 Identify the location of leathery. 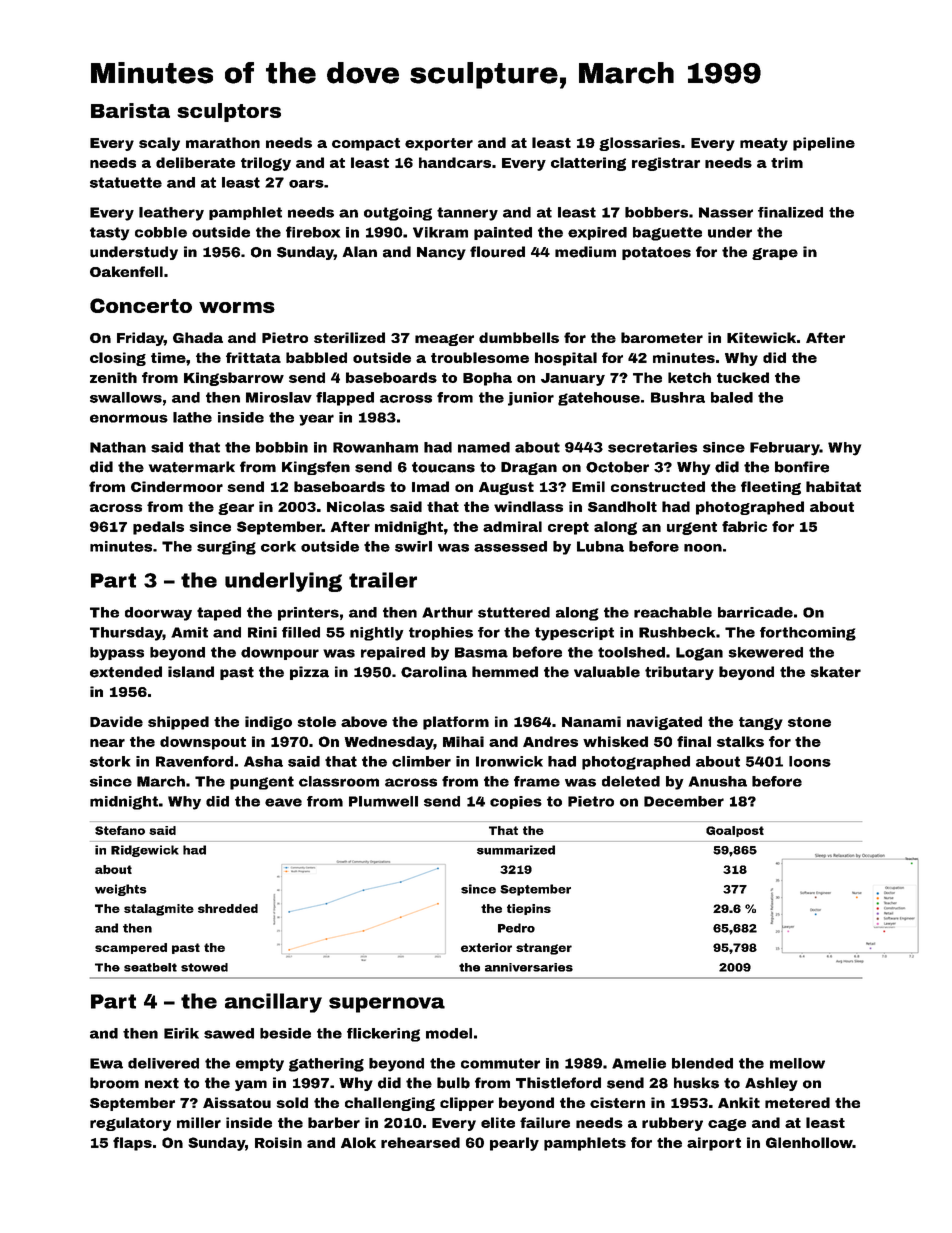
(171, 214).
